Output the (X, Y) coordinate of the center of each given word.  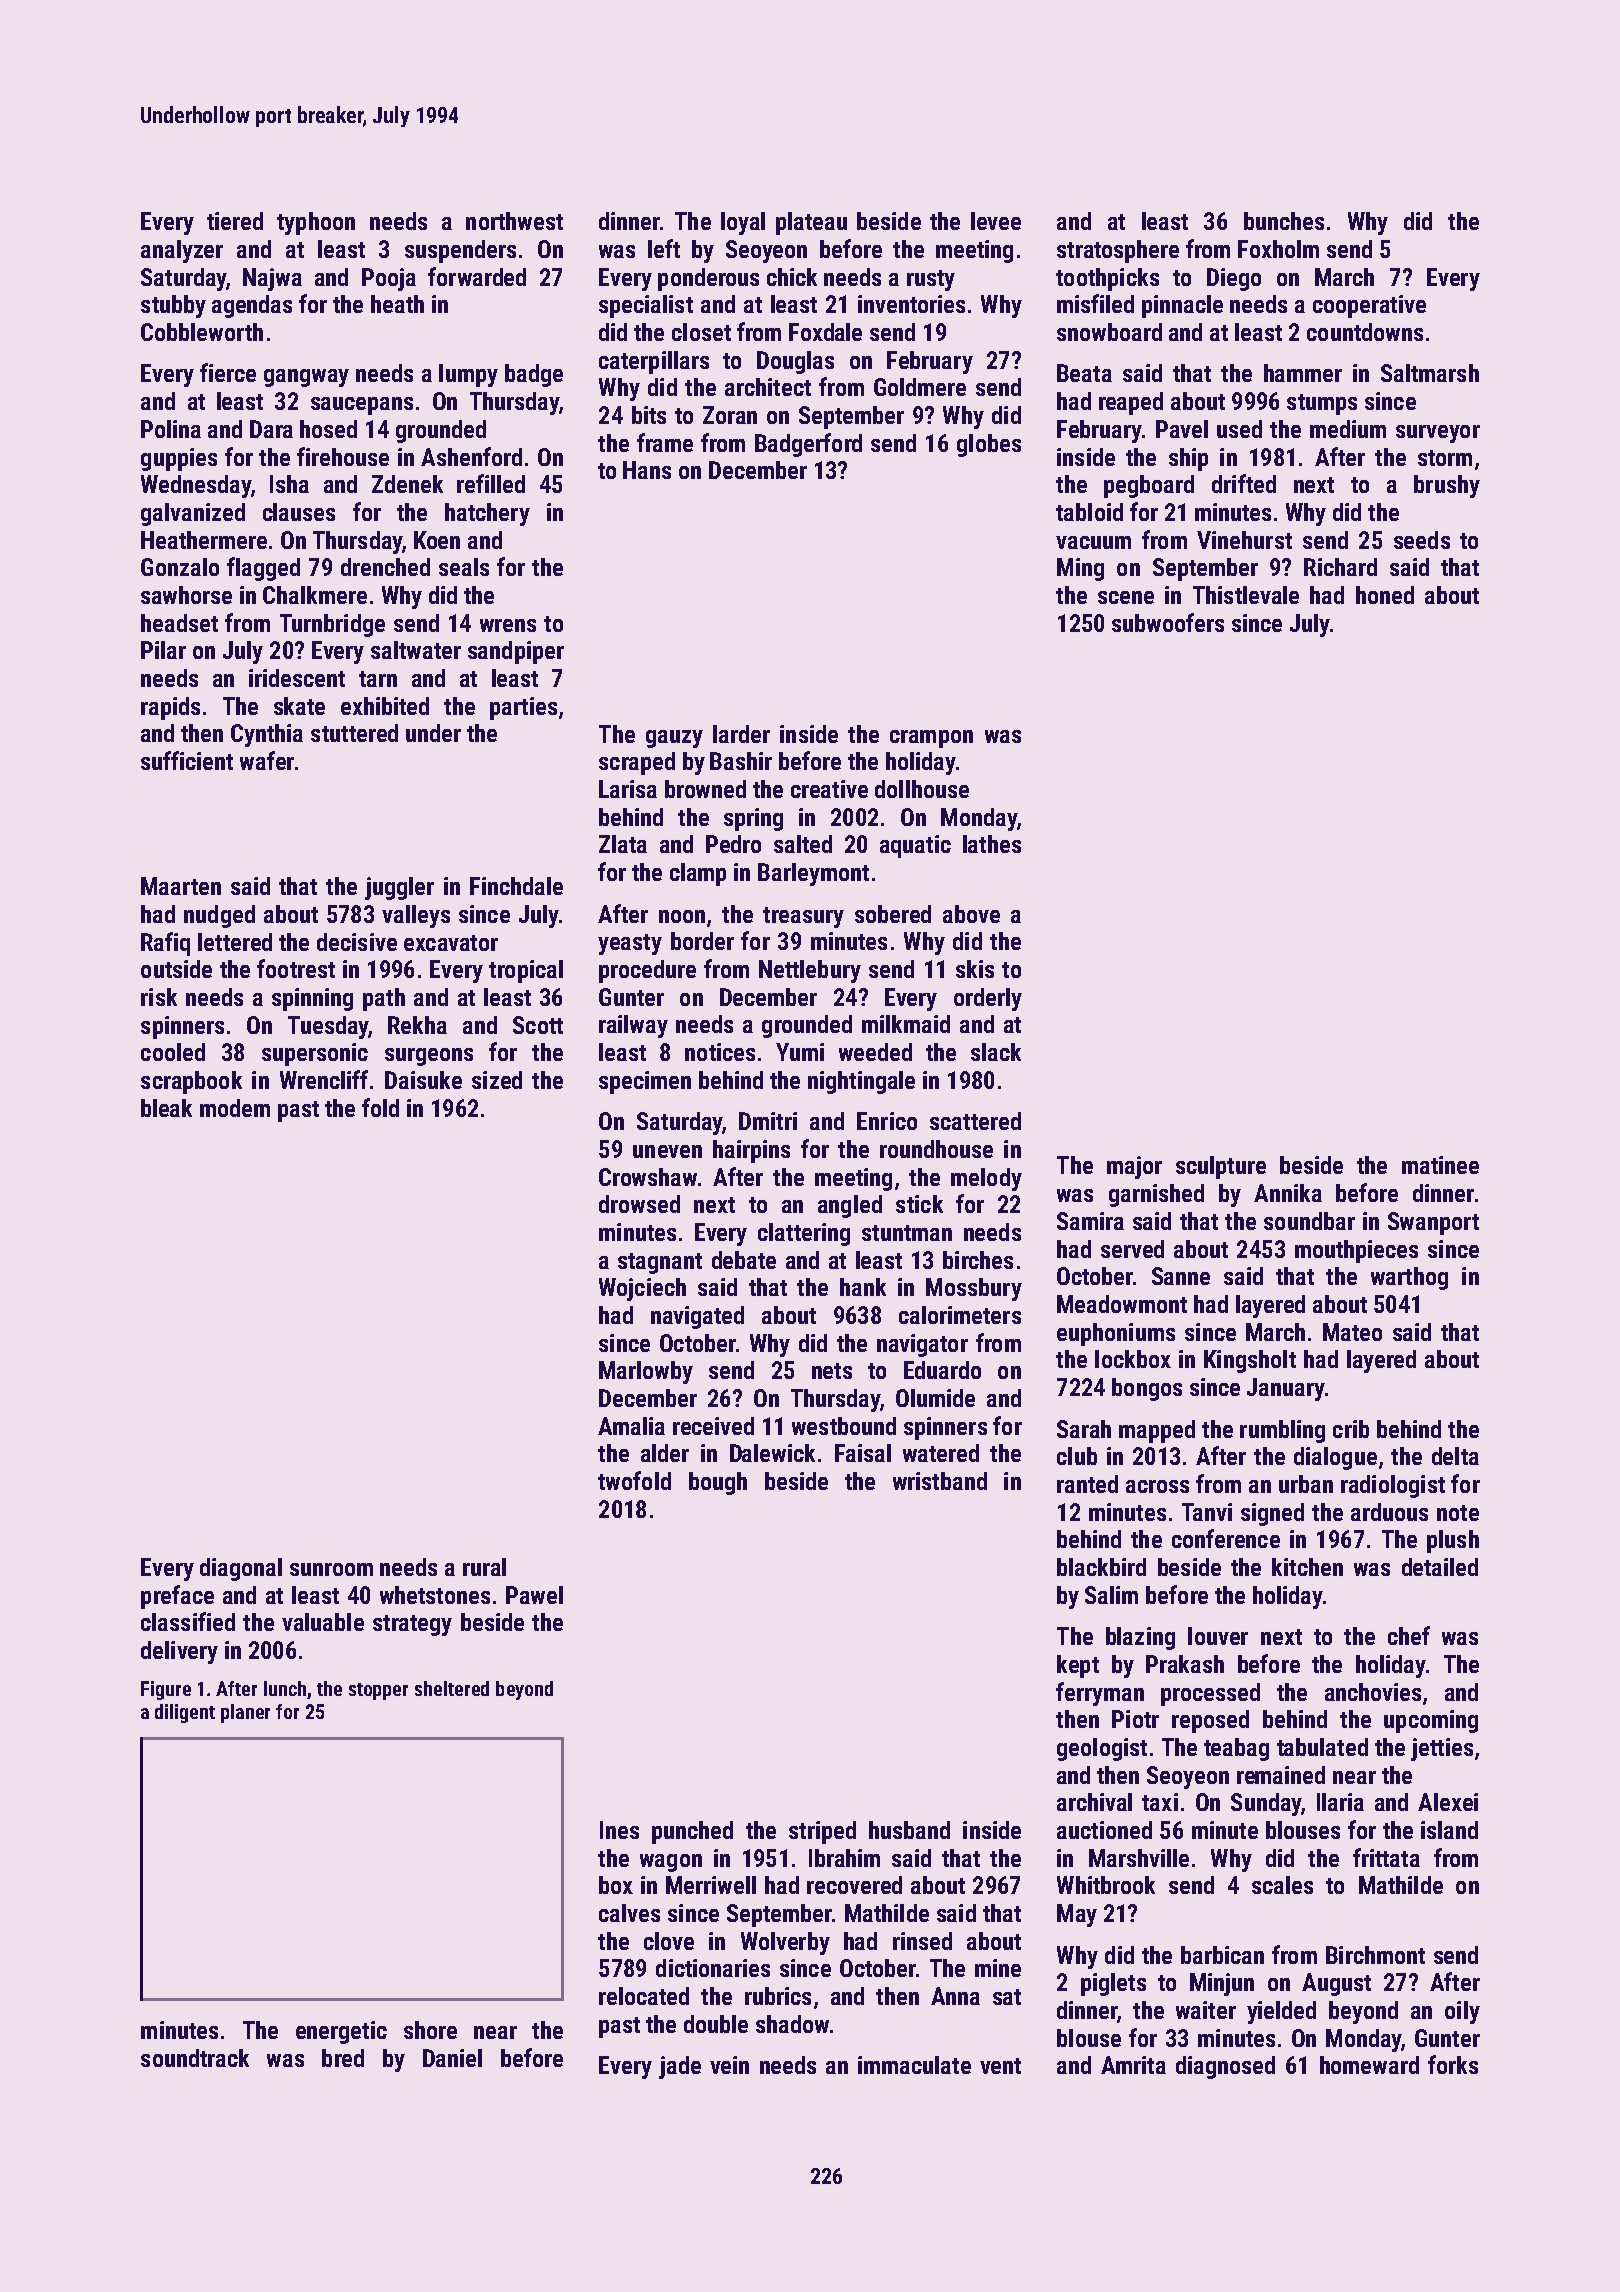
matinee (1440, 1165)
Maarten (181, 886)
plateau (811, 223)
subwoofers (1168, 622)
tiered (235, 221)
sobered (893, 914)
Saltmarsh (1430, 373)
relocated (644, 1996)
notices (720, 1052)
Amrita (1133, 2065)
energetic (341, 2032)
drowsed (639, 1204)
